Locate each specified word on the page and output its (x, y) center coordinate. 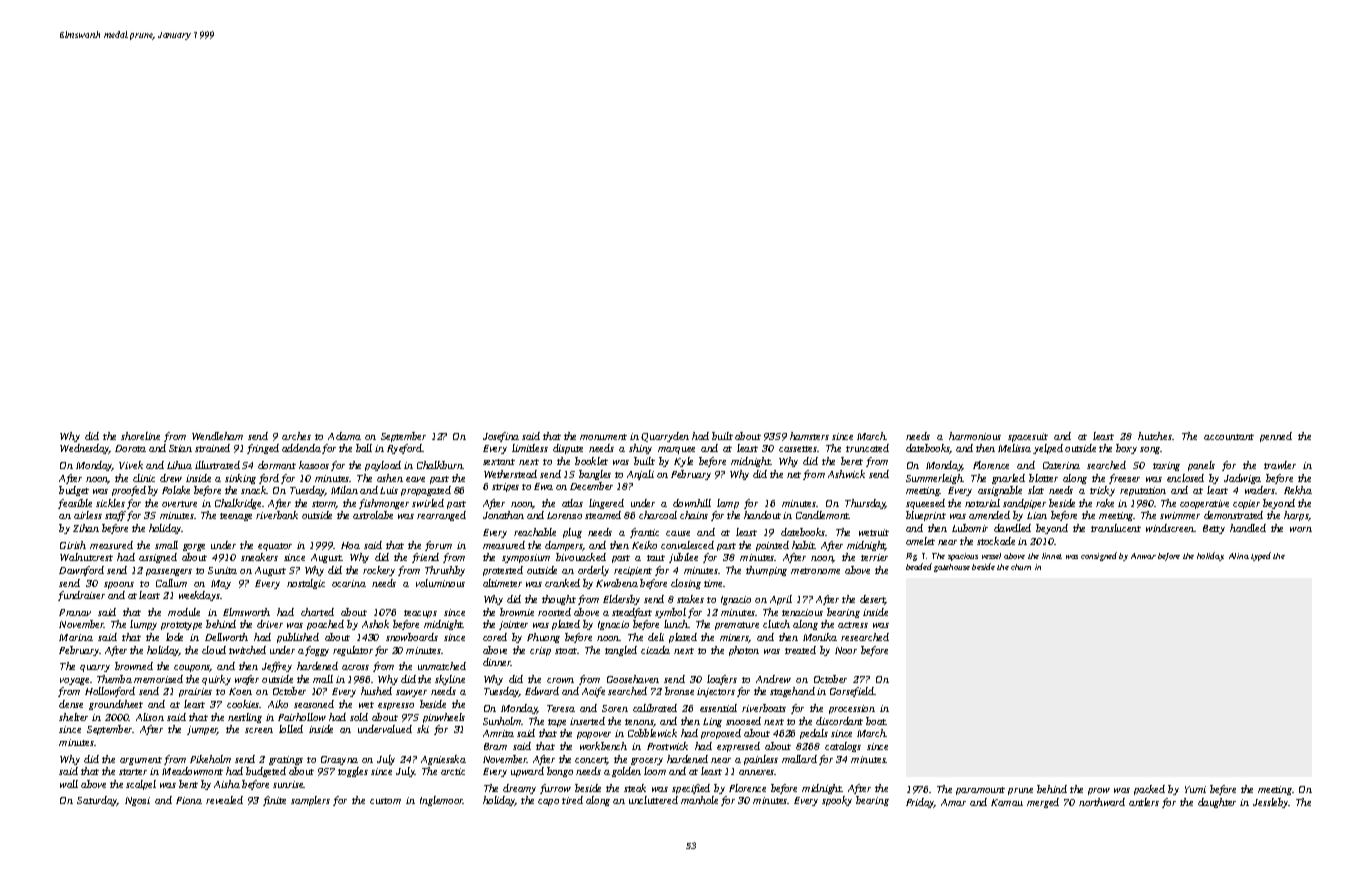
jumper (202, 730)
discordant (839, 721)
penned (1276, 437)
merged (1043, 803)
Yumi (1195, 789)
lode (174, 637)
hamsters (809, 436)
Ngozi (137, 801)
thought (559, 600)
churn (1021, 567)
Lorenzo (564, 515)
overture (179, 504)
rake (1105, 503)
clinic (144, 478)
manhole (699, 800)
